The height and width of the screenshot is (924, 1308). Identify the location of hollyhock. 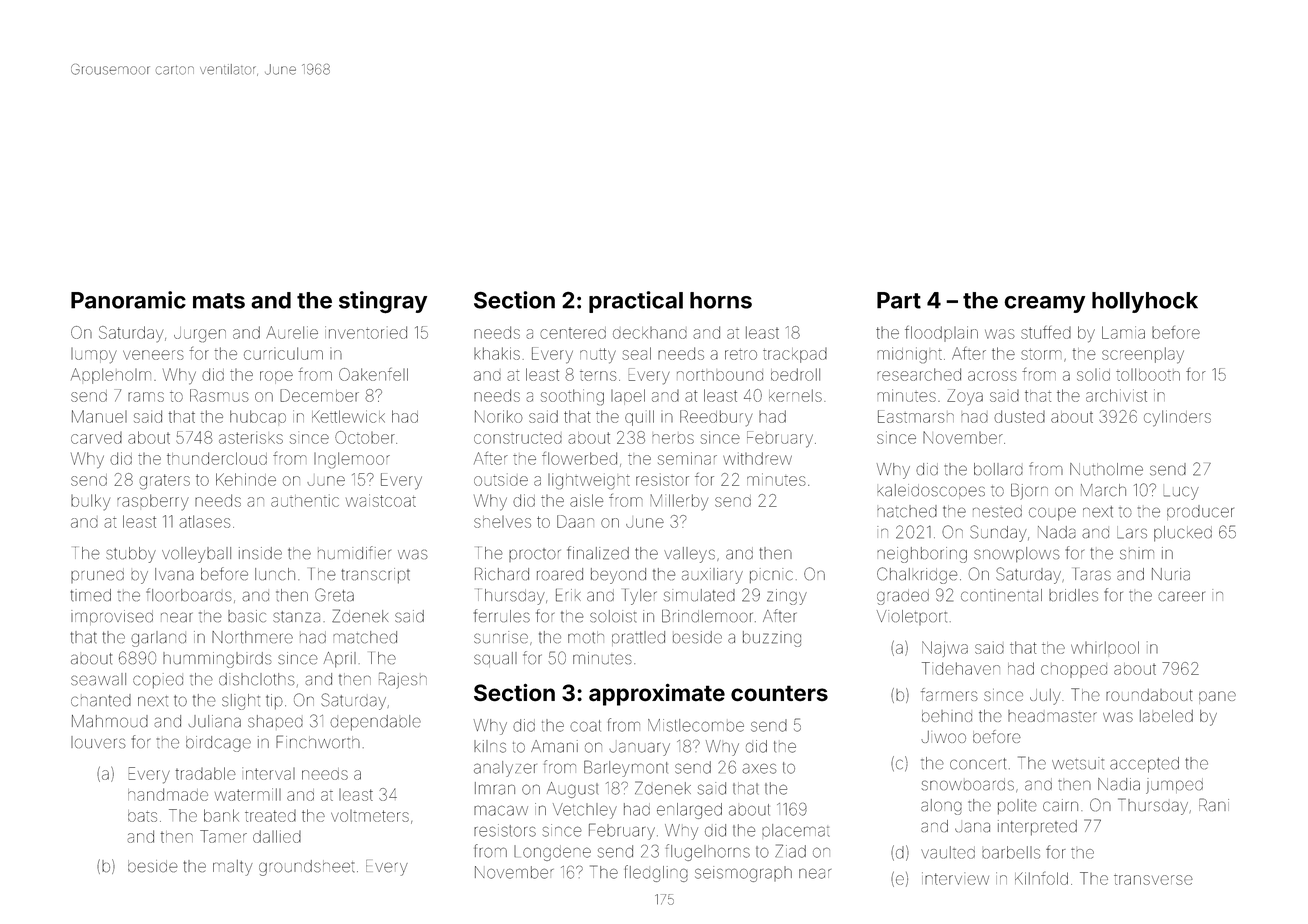
(1145, 302).
